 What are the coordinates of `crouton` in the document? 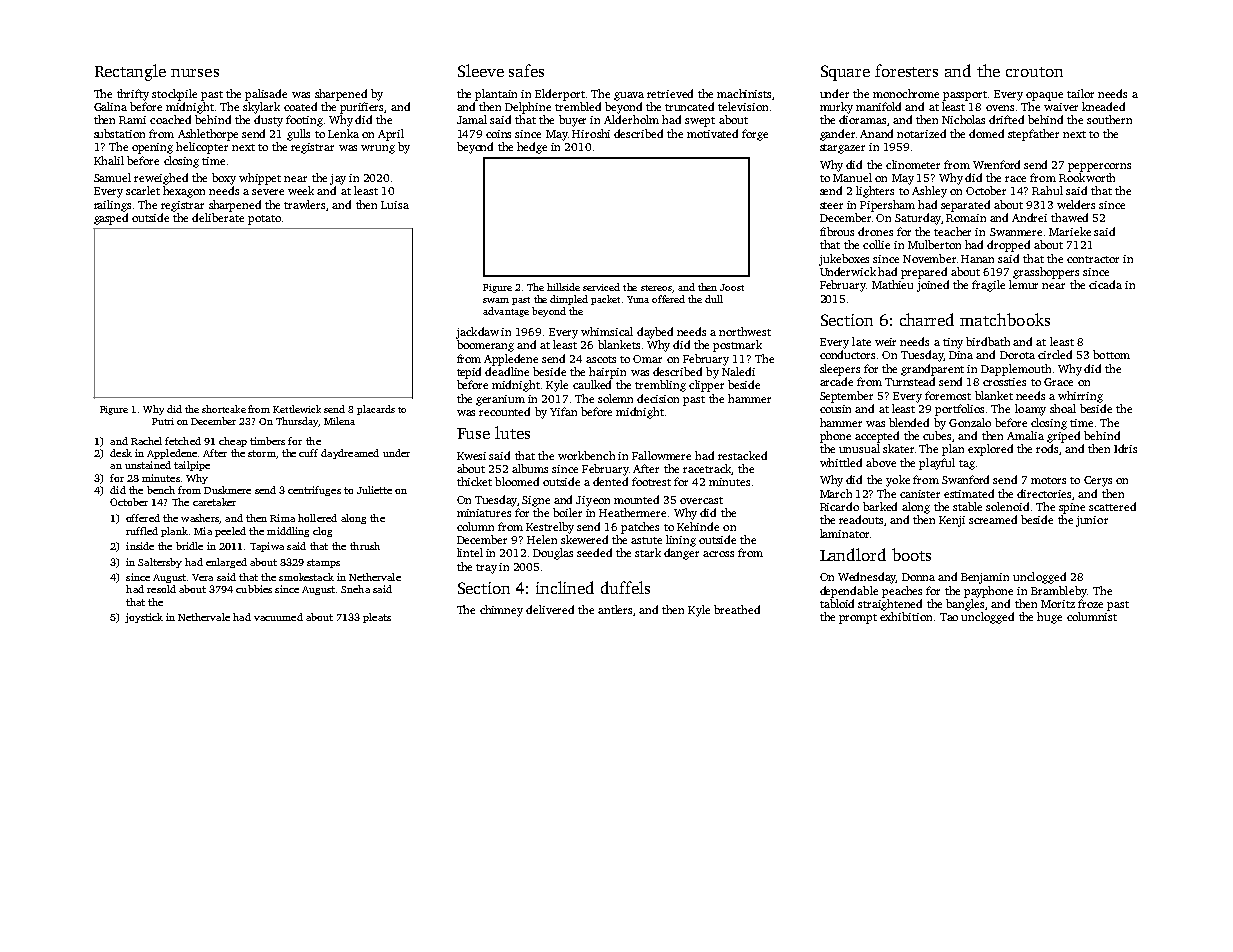 It's located at (1034, 72).
